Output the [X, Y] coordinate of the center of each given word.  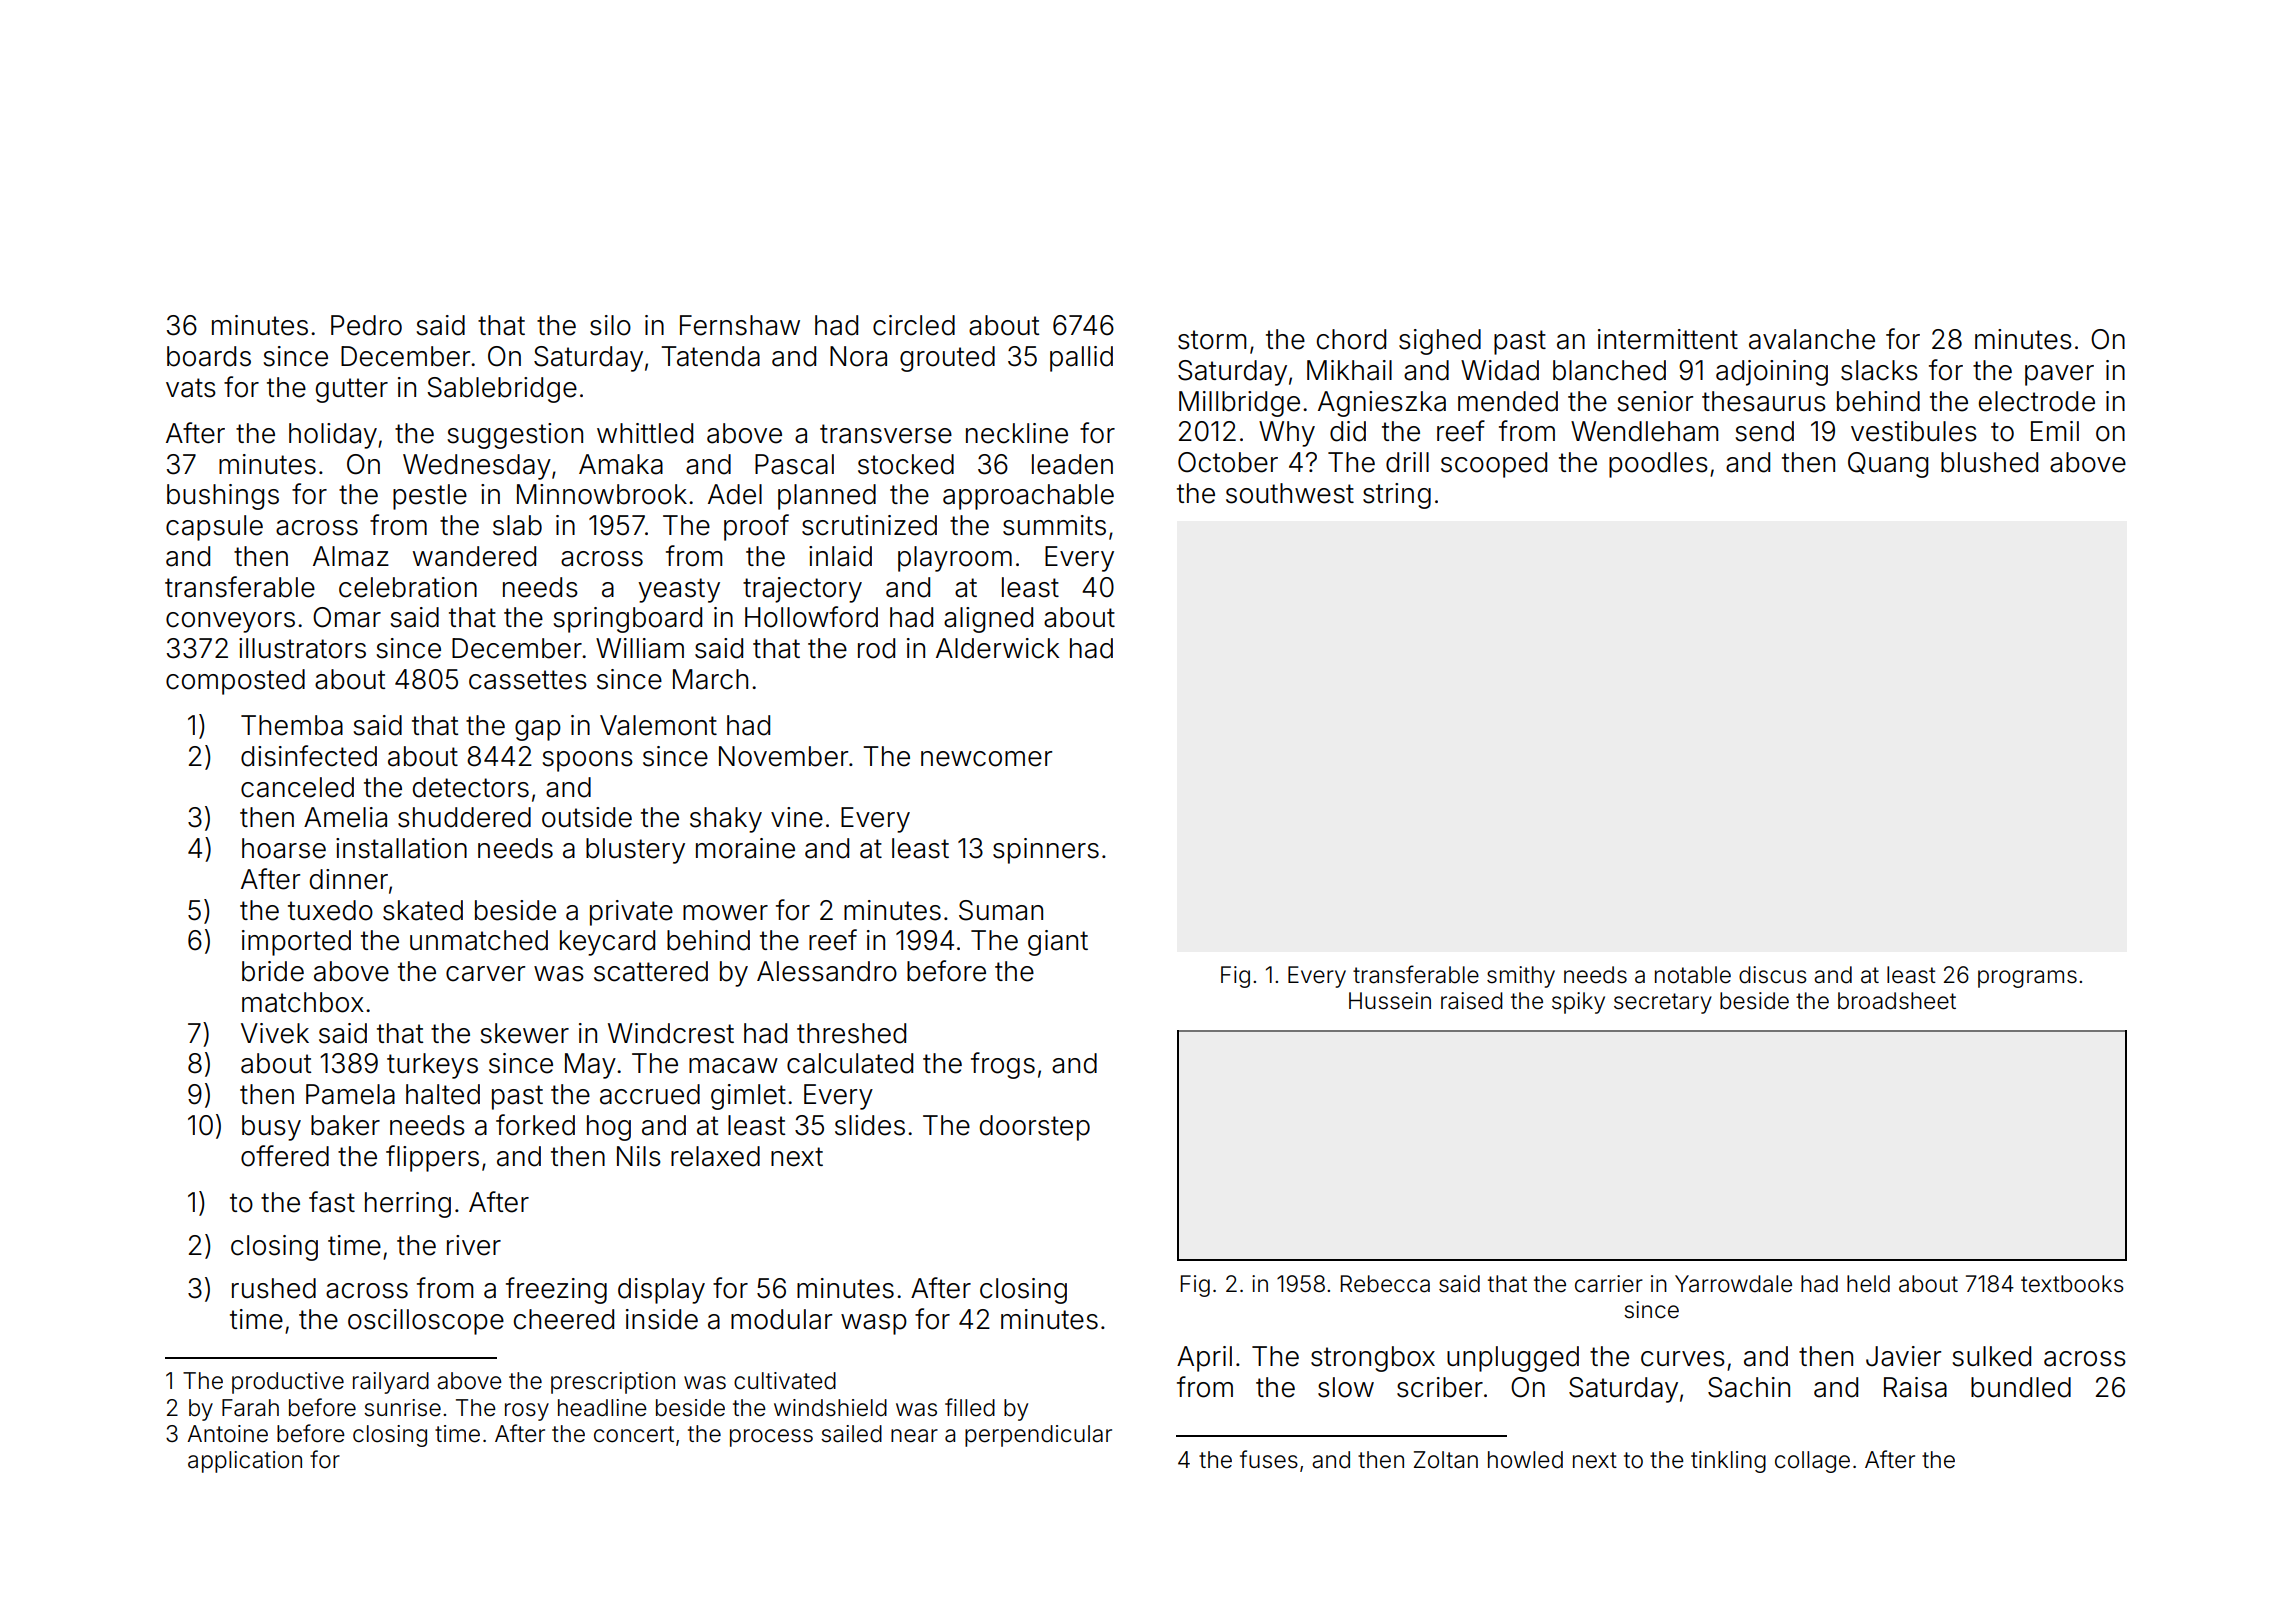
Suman [1001, 910]
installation [401, 848]
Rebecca [1385, 1284]
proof [756, 527]
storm [1212, 340]
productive [288, 1383]
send [1764, 431]
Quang [1888, 465]
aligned [988, 620]
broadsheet [1897, 1001]
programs [2027, 979]
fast [332, 1202]
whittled [645, 433]
